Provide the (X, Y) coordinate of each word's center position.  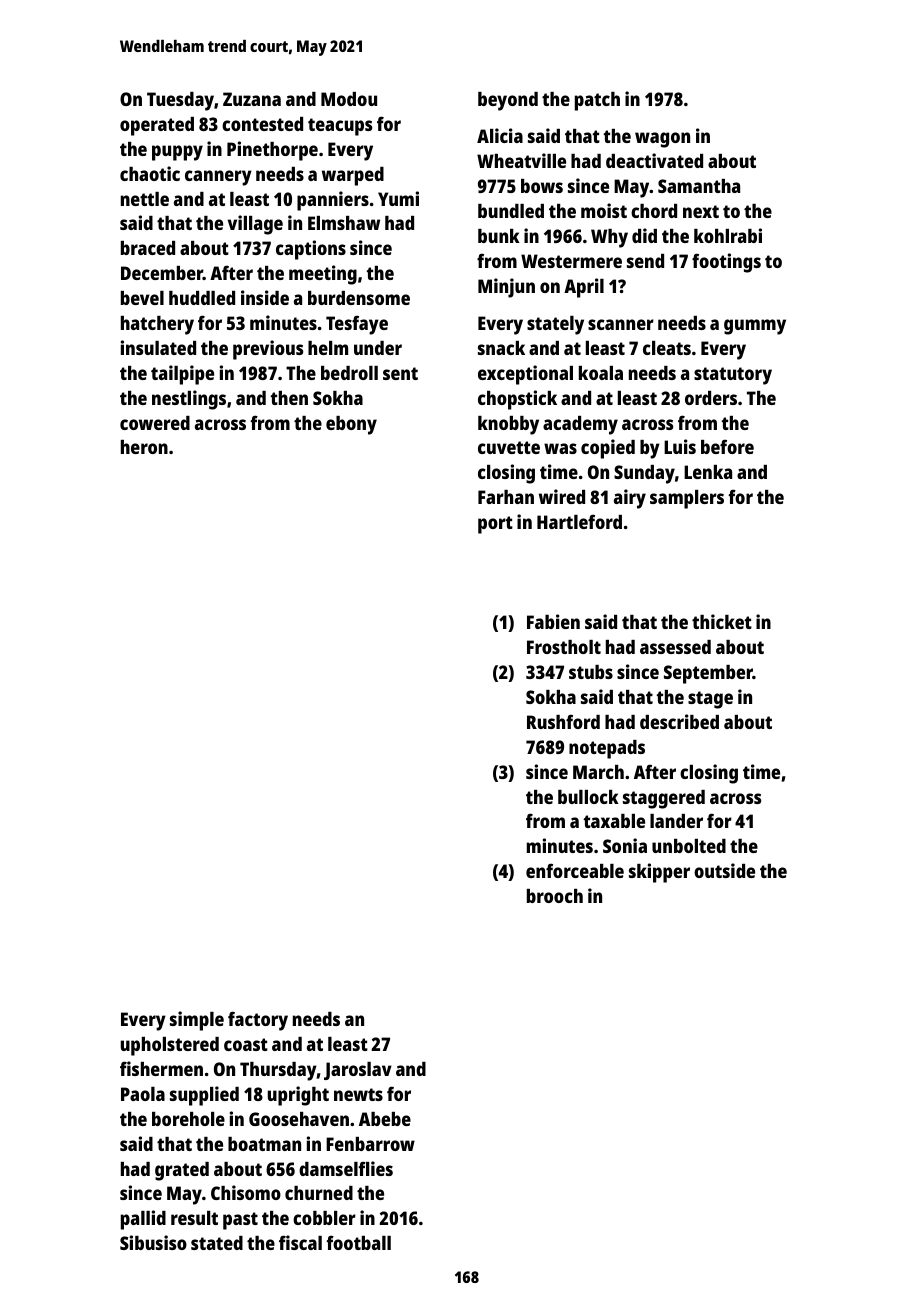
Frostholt (564, 647)
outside (724, 870)
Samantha (699, 186)
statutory (733, 376)
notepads (607, 749)
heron (144, 447)
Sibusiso (153, 1242)
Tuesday (180, 101)
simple (197, 1021)
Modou (349, 99)
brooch (555, 896)
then (289, 398)
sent (400, 373)
